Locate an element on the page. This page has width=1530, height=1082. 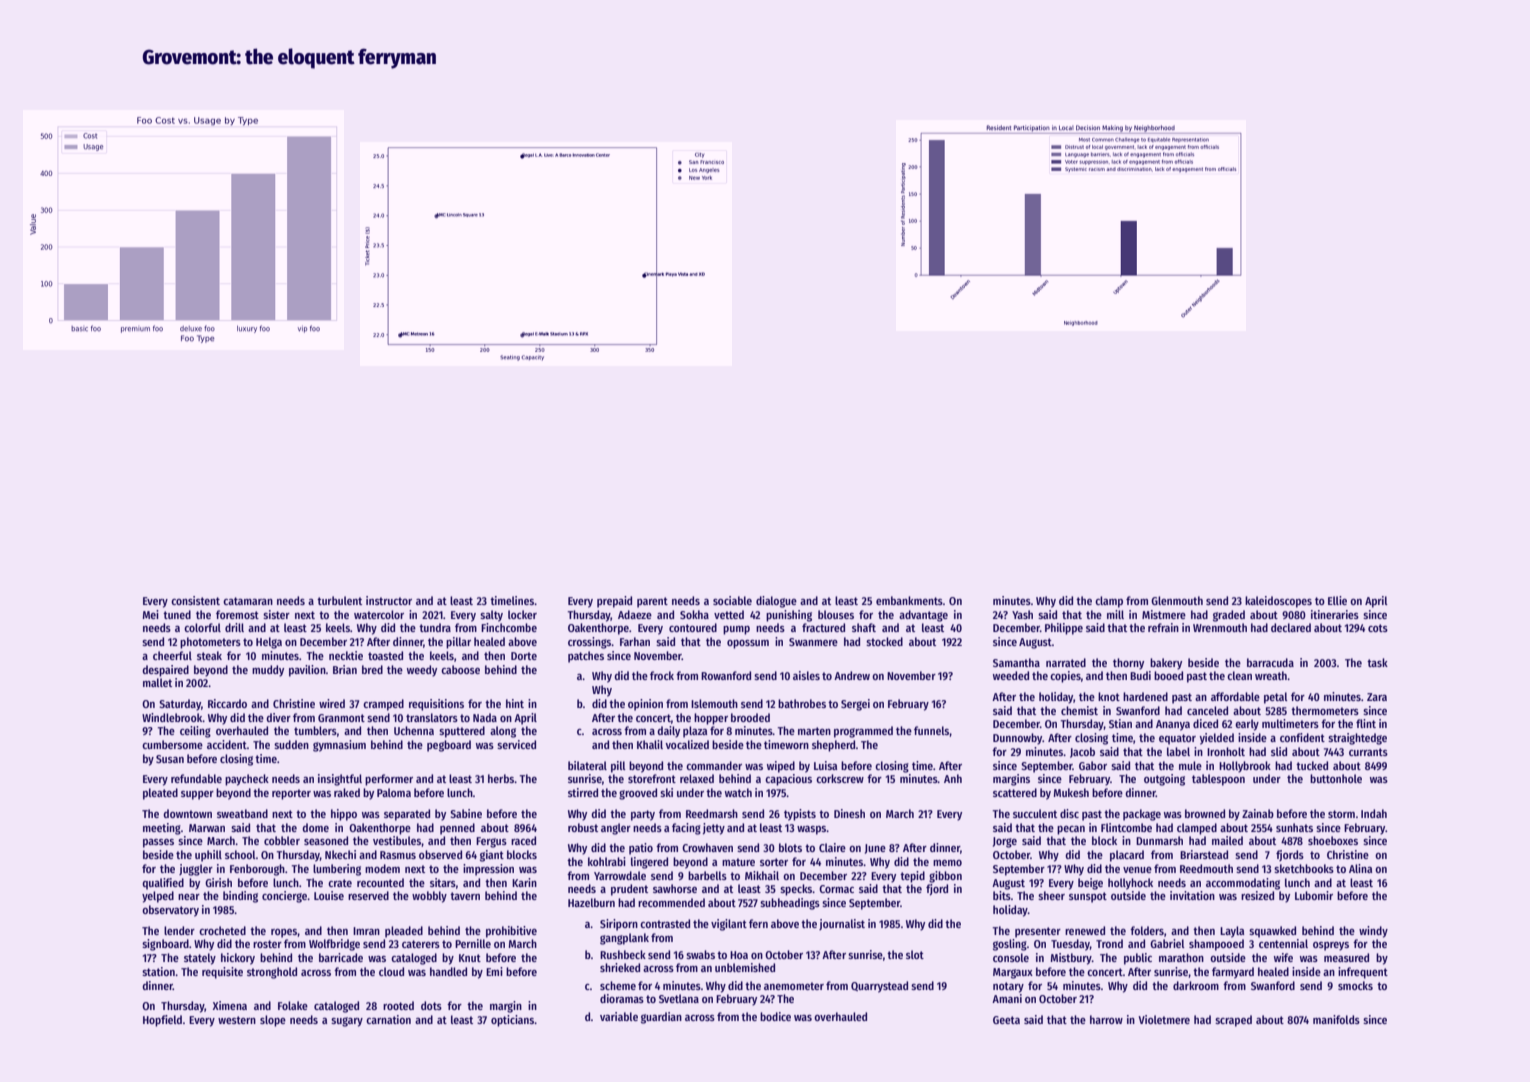
accommodating is located at coordinates (1243, 884).
